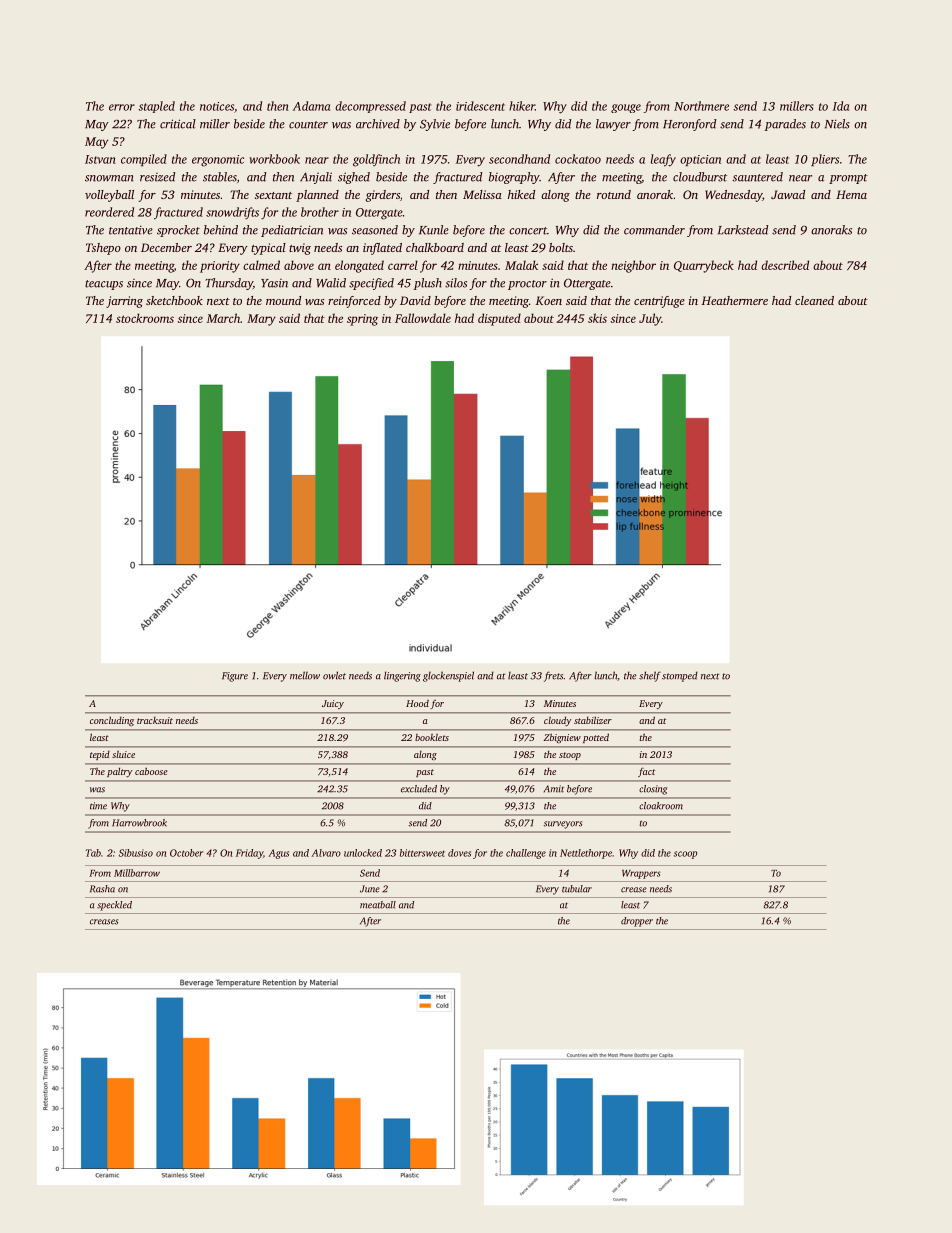  Describe the element at coordinates (103, 249) in the screenshot. I see `Tshepo` at that location.
